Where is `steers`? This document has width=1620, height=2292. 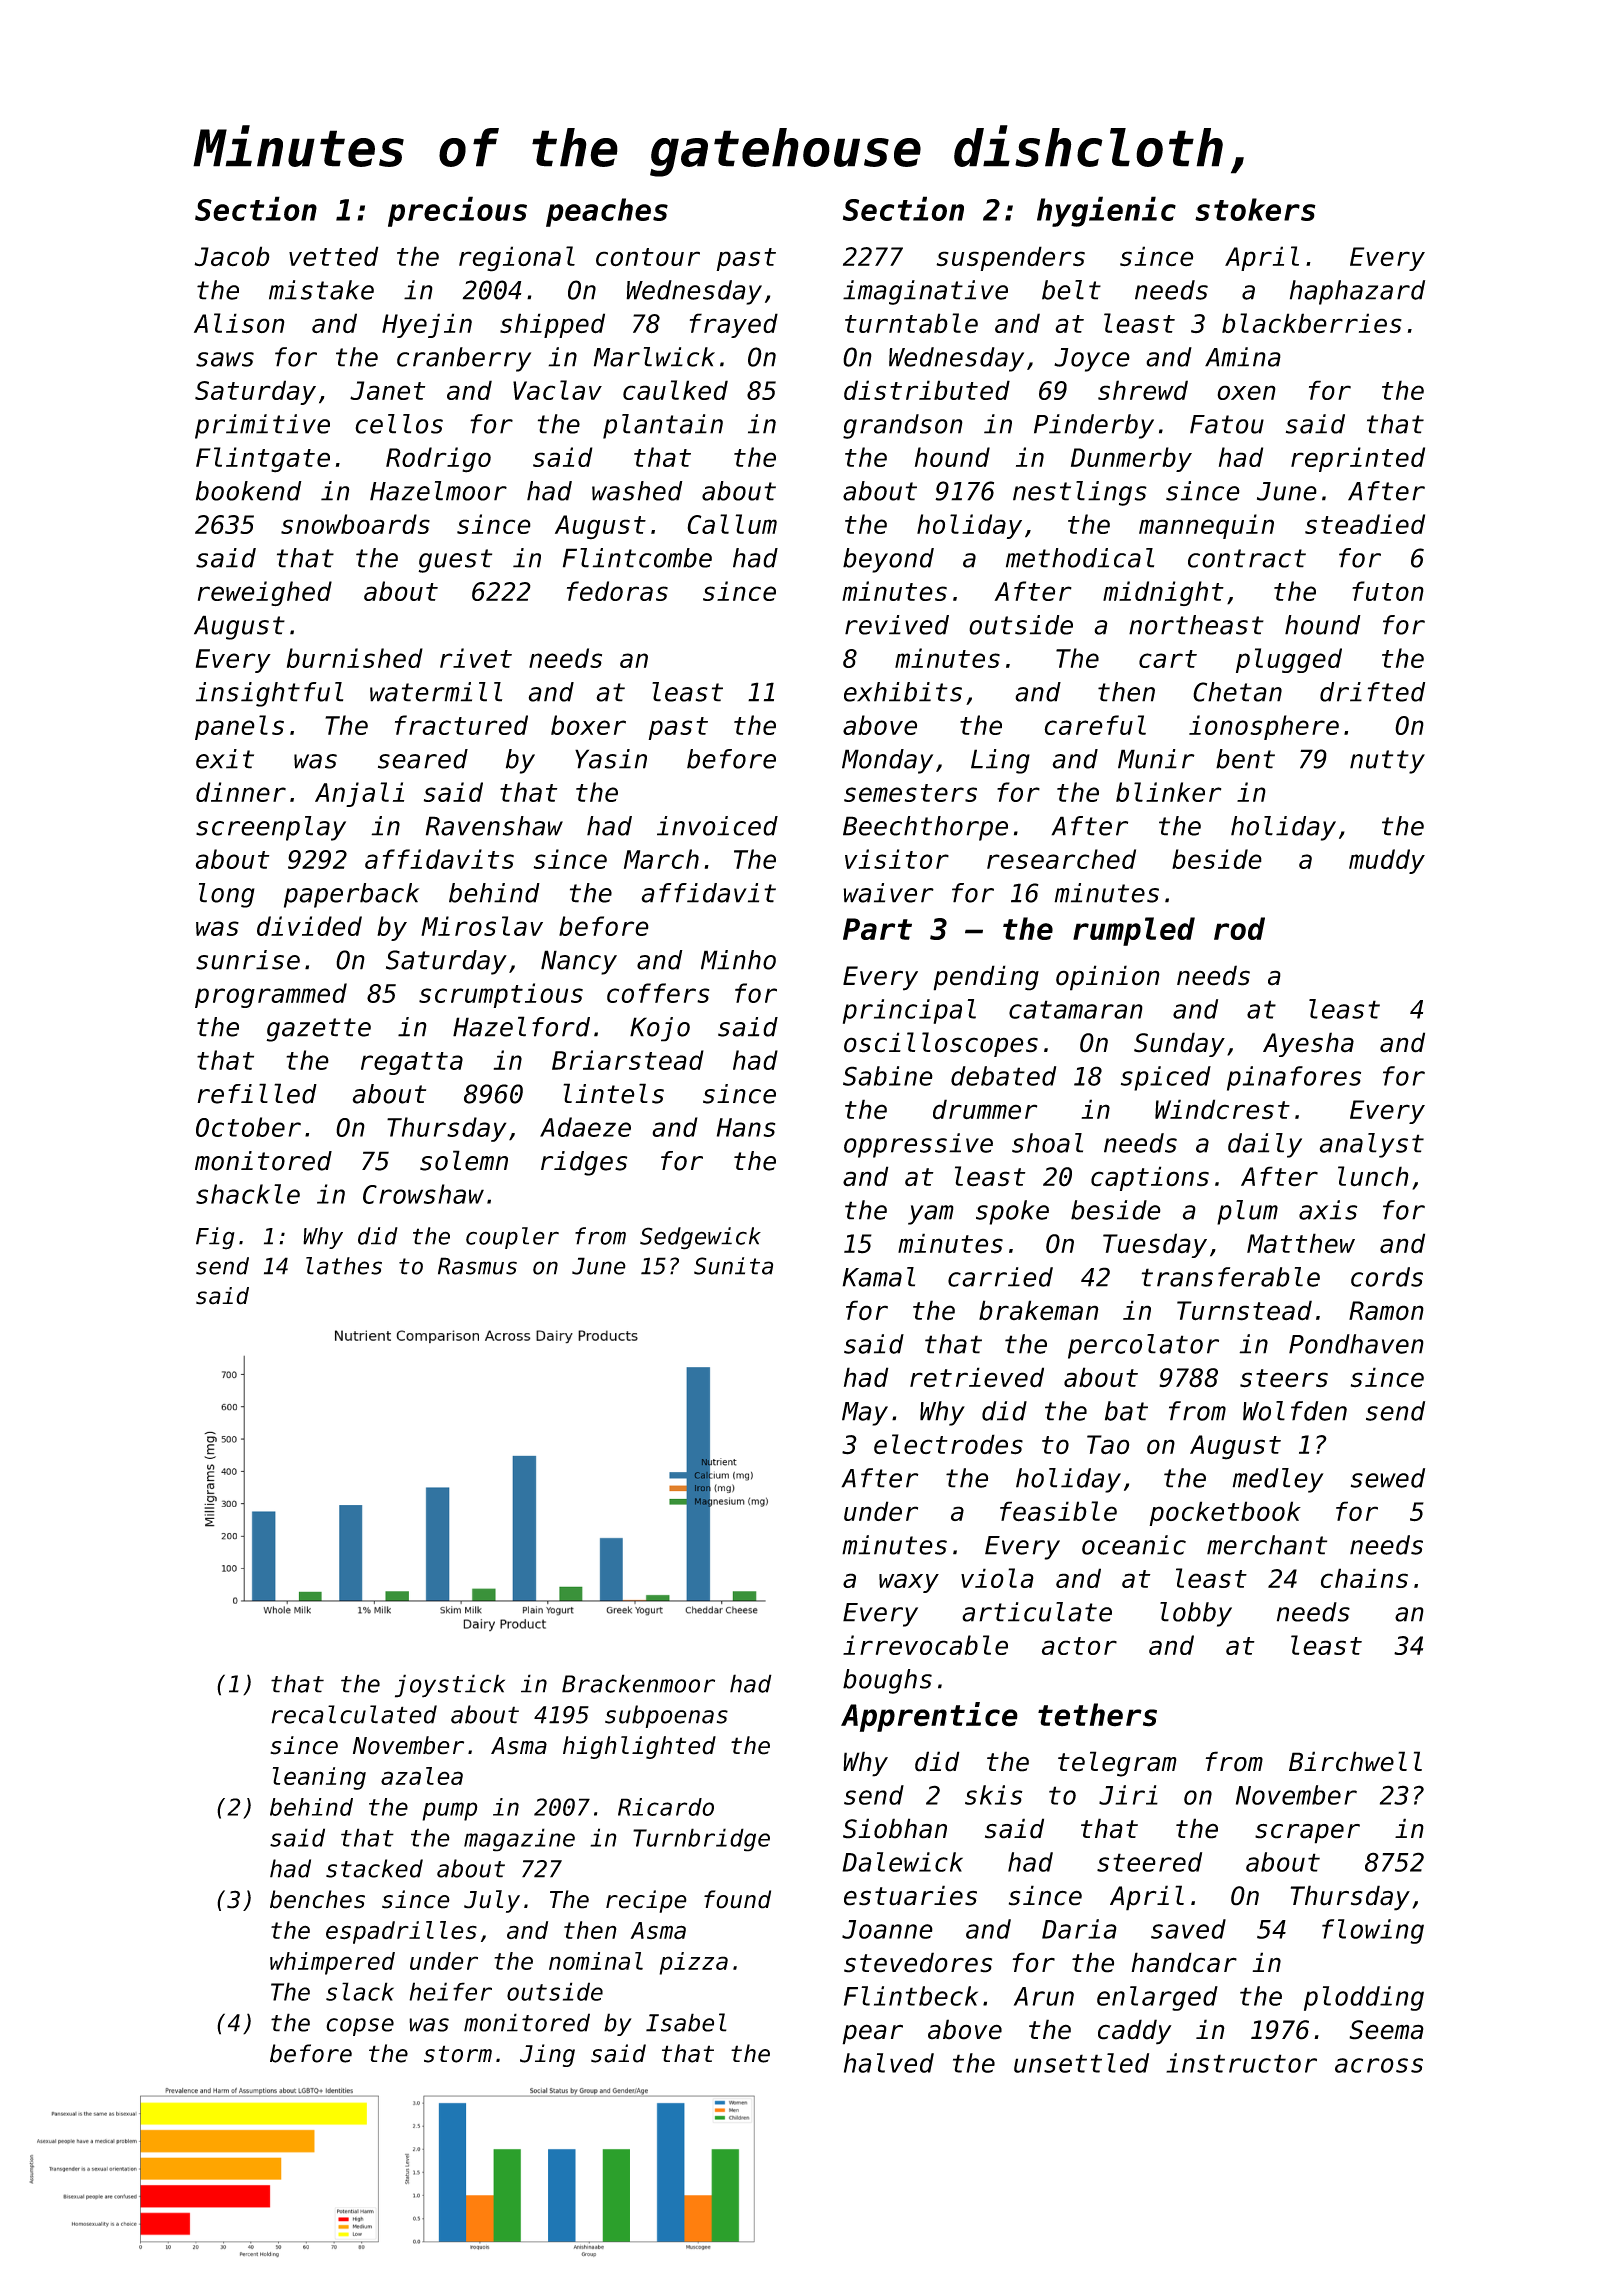 steers is located at coordinates (1284, 1378).
